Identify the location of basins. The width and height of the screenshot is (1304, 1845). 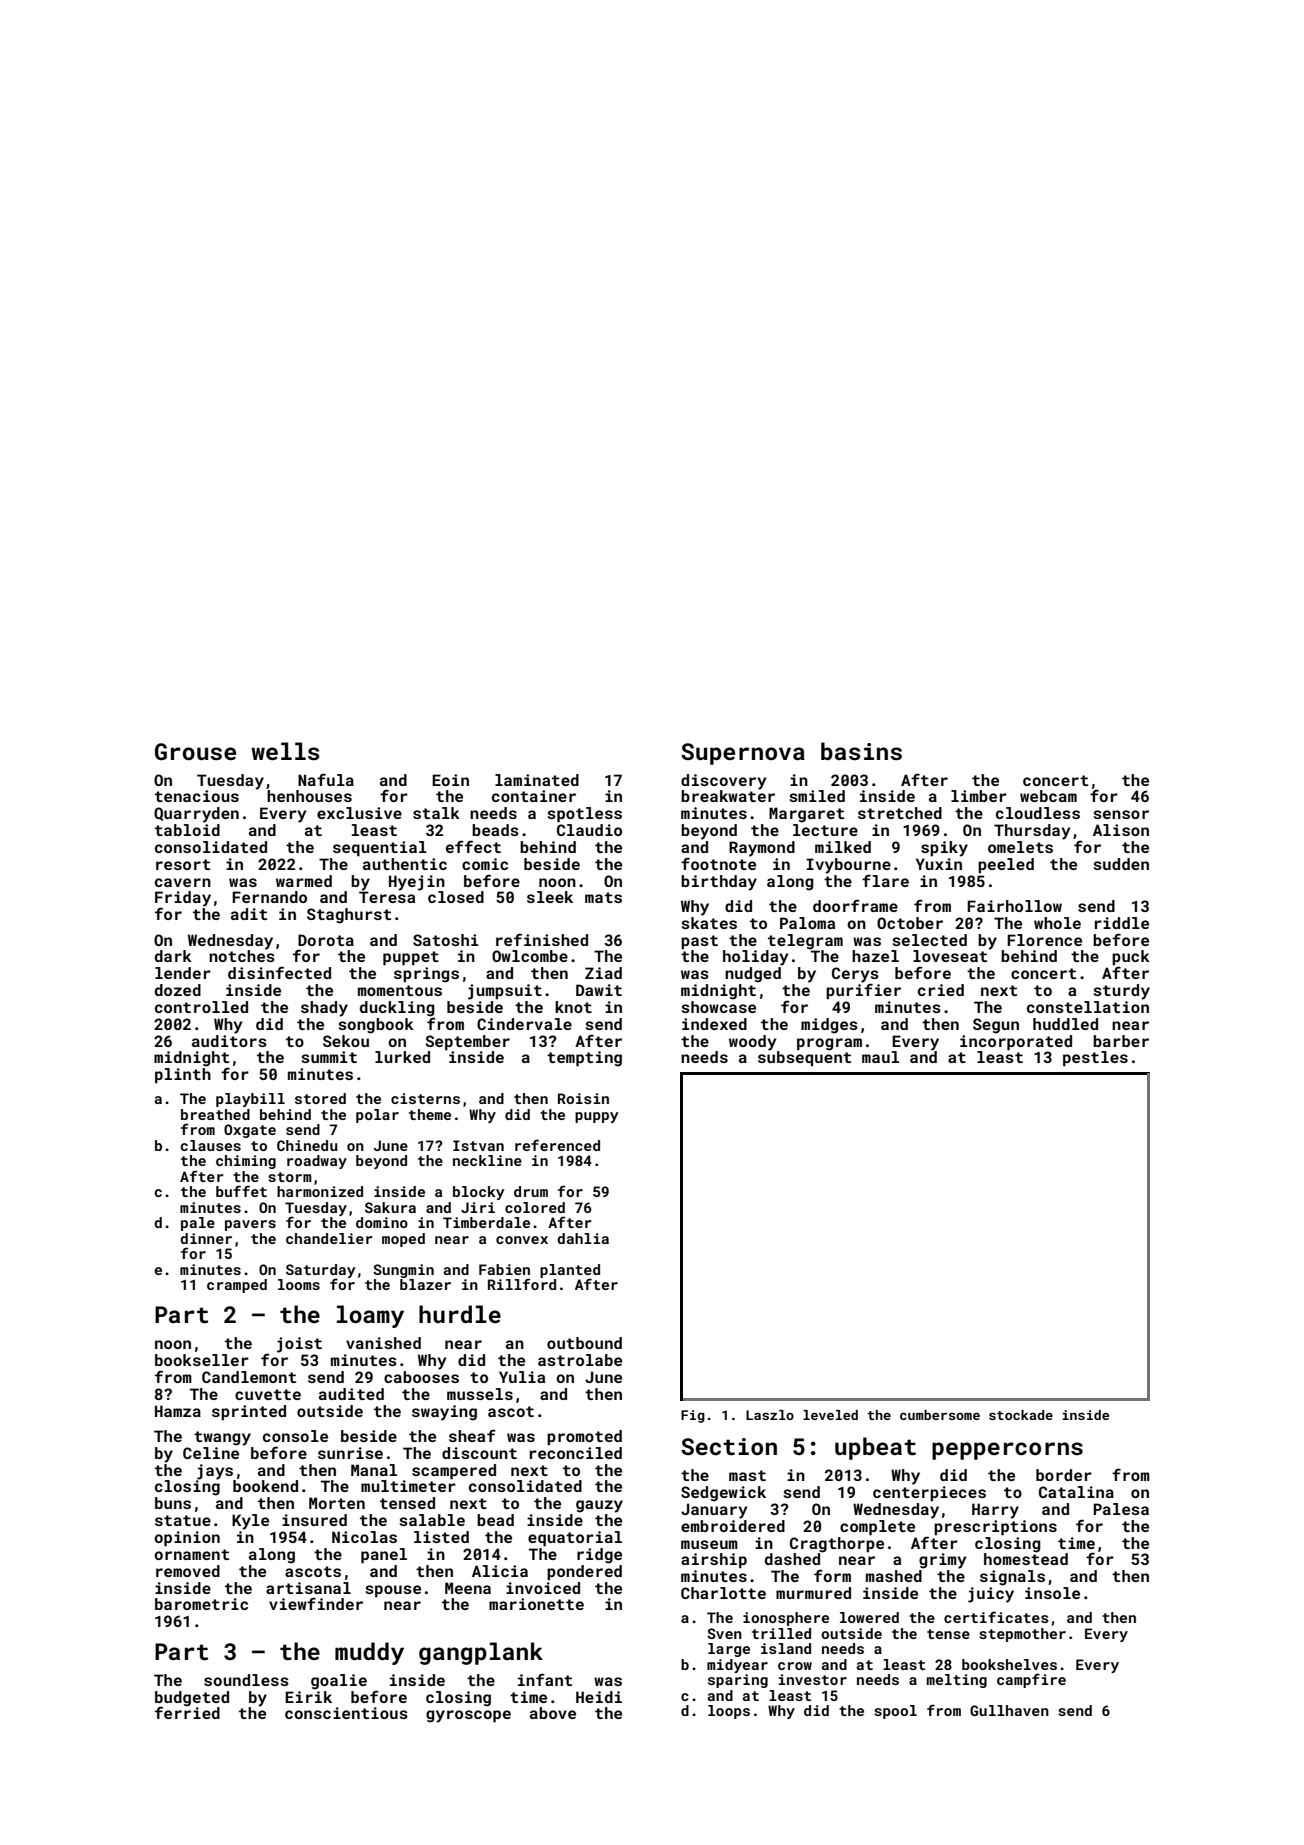
(861, 751).
